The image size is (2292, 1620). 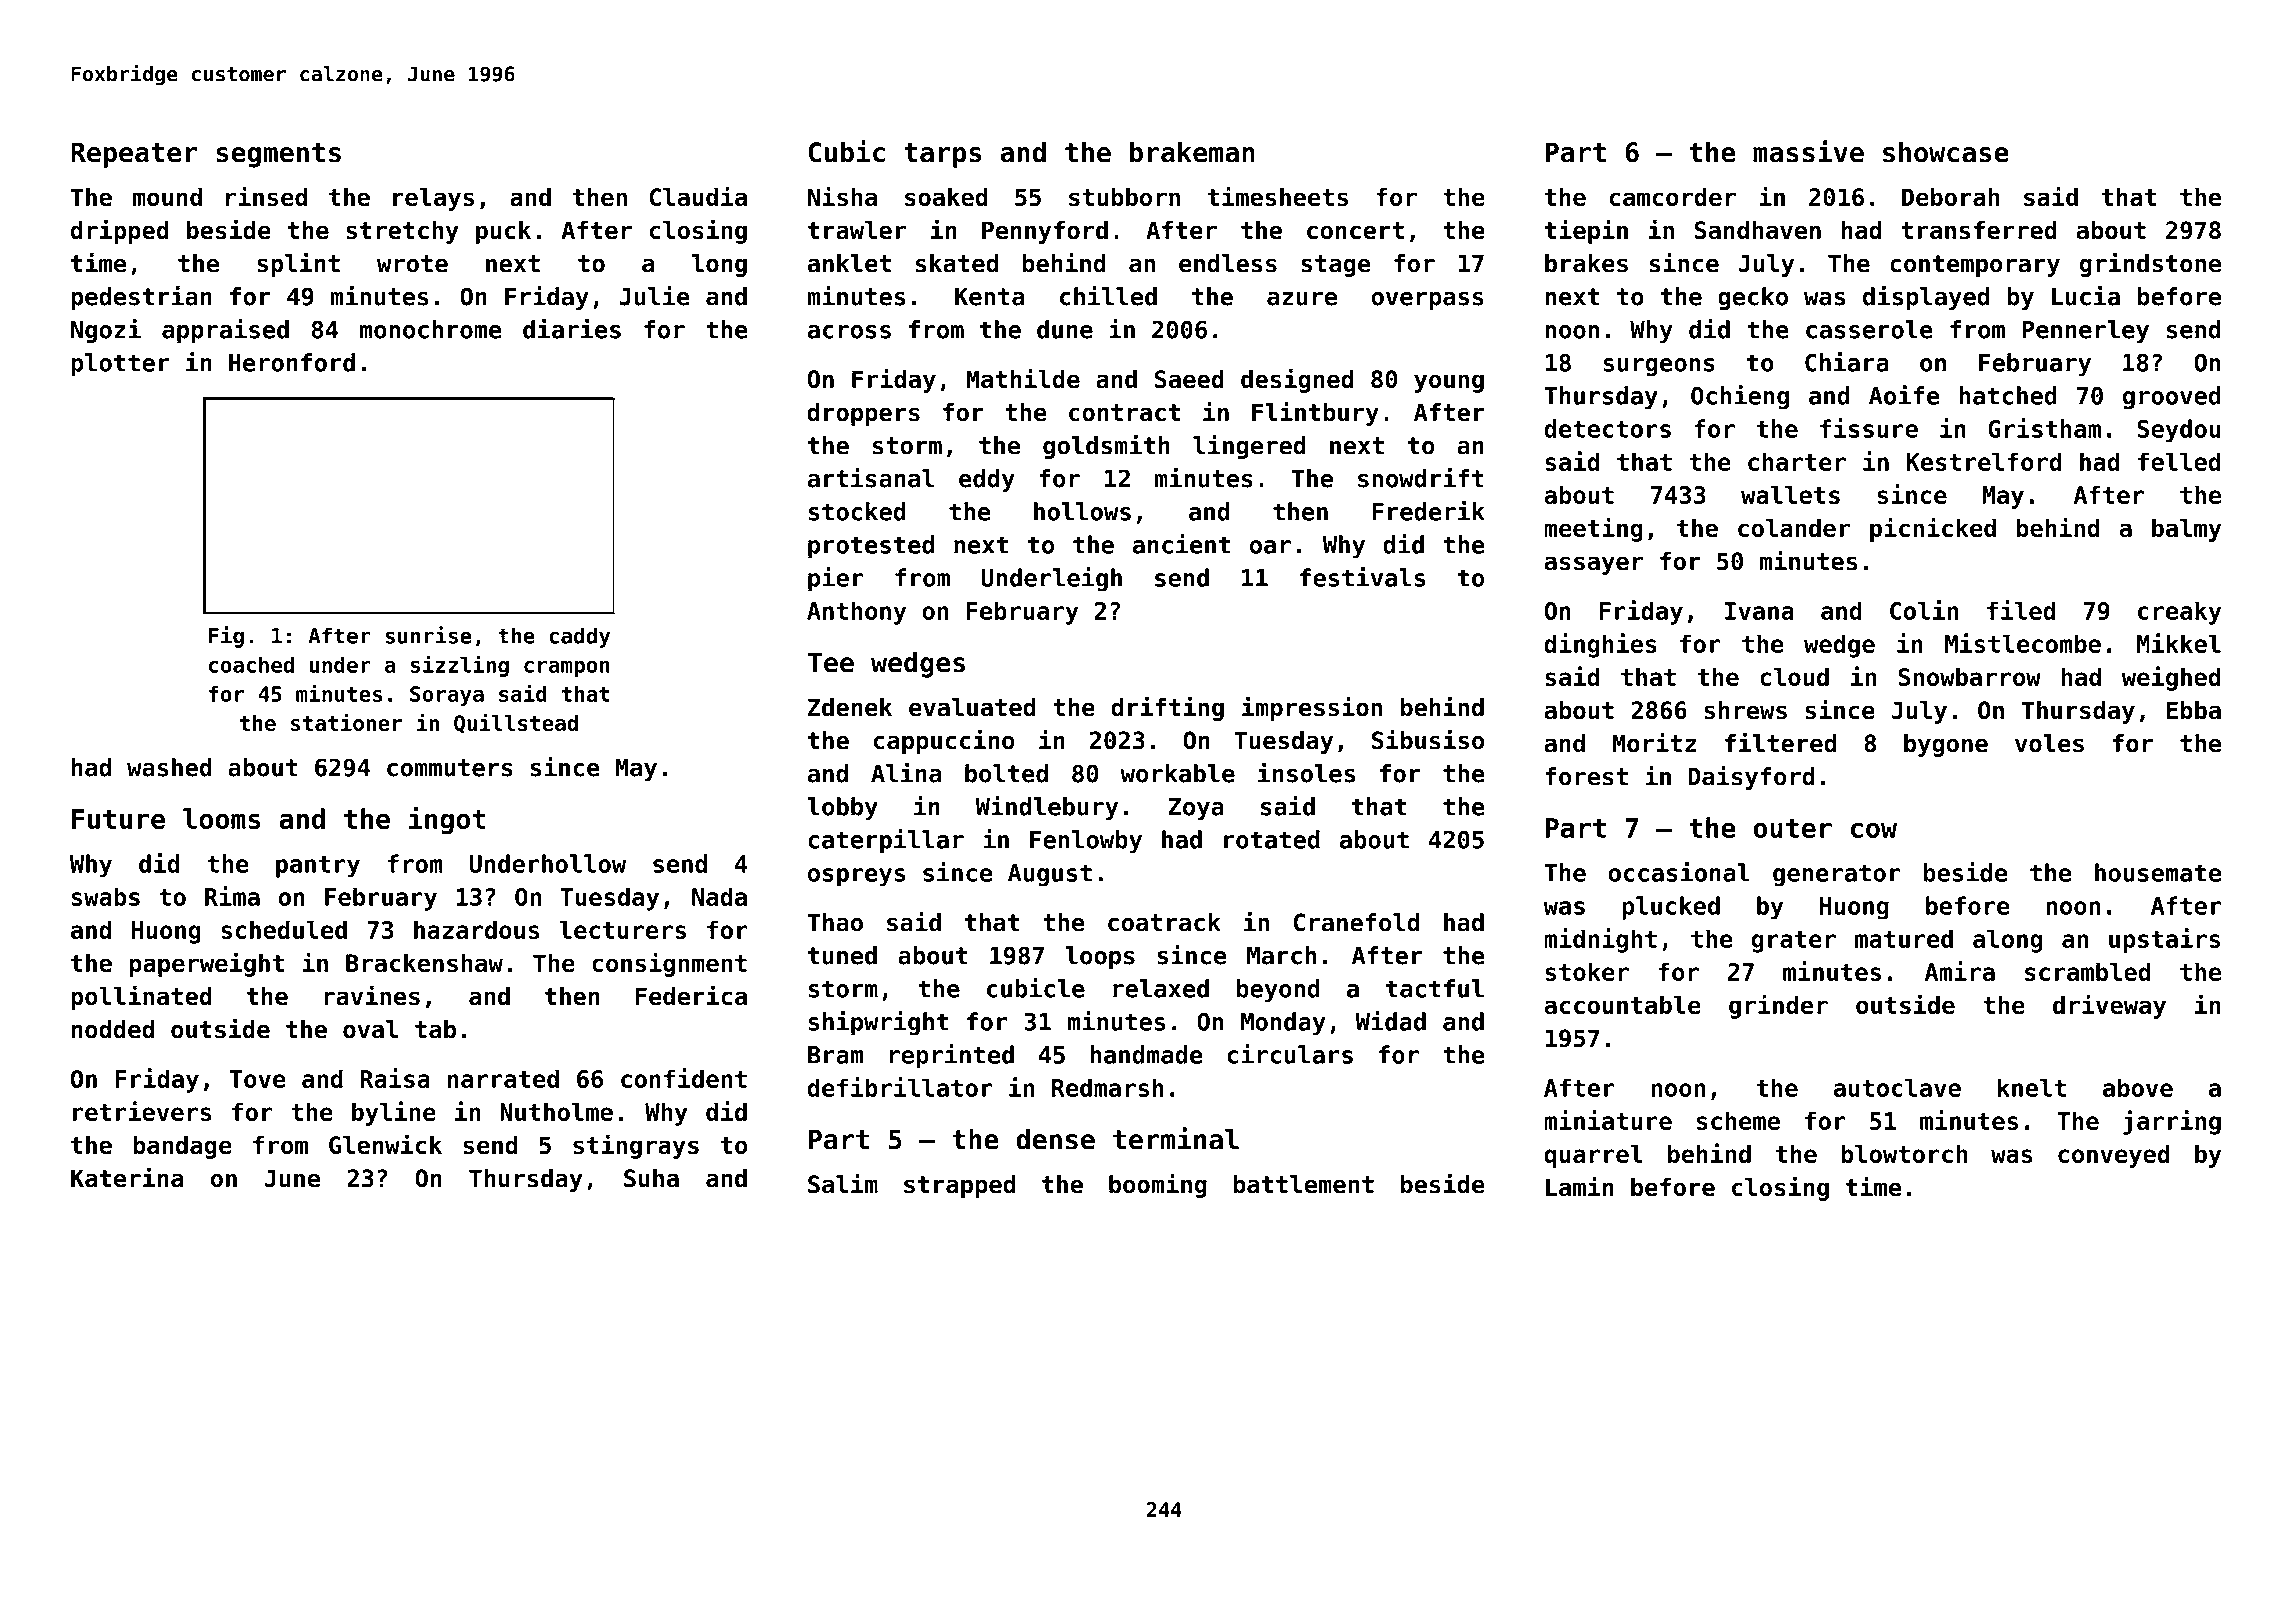 What do you see at coordinates (849, 332) in the screenshot?
I see `across` at bounding box center [849, 332].
